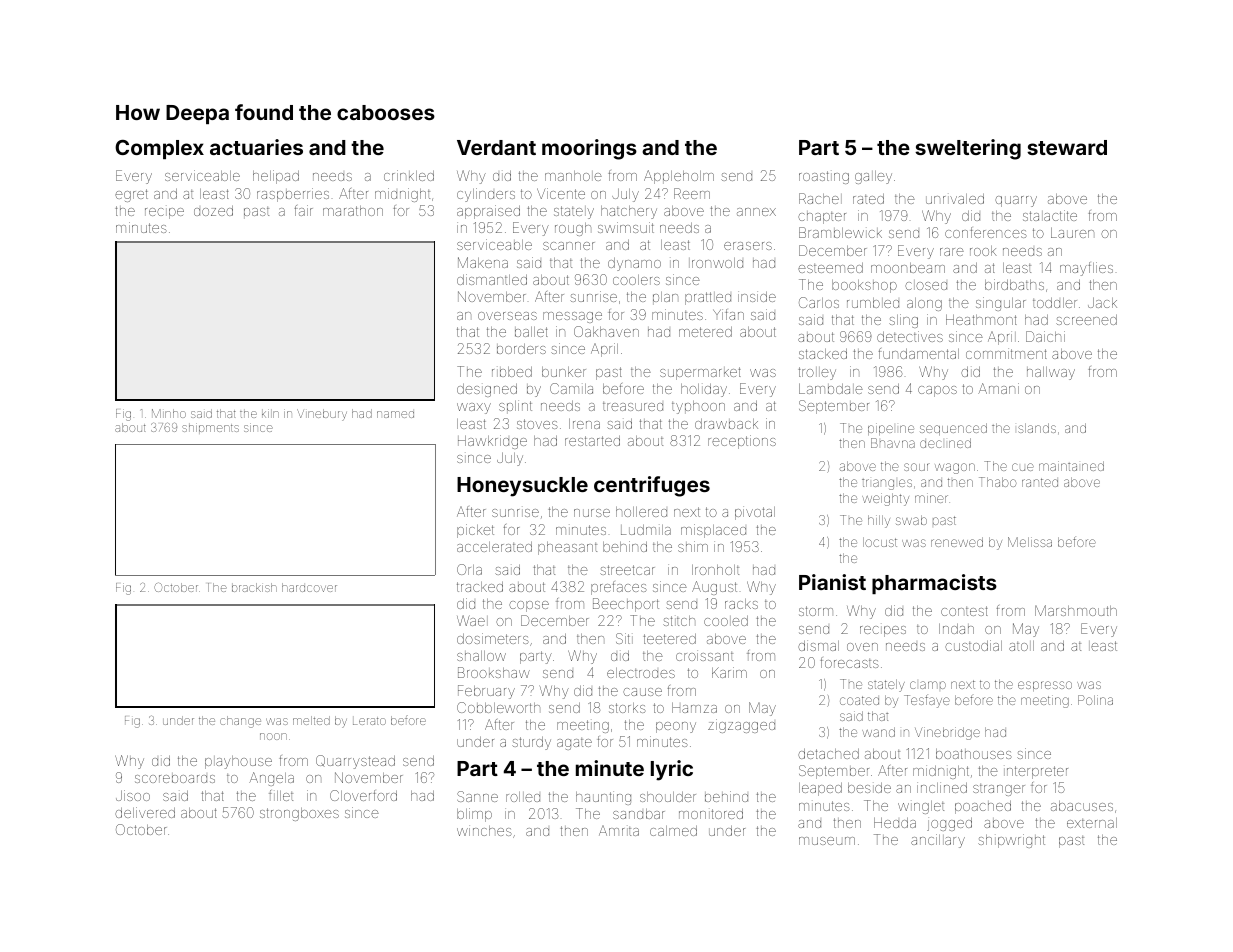  What do you see at coordinates (213, 211) in the screenshot?
I see `dozed` at bounding box center [213, 211].
